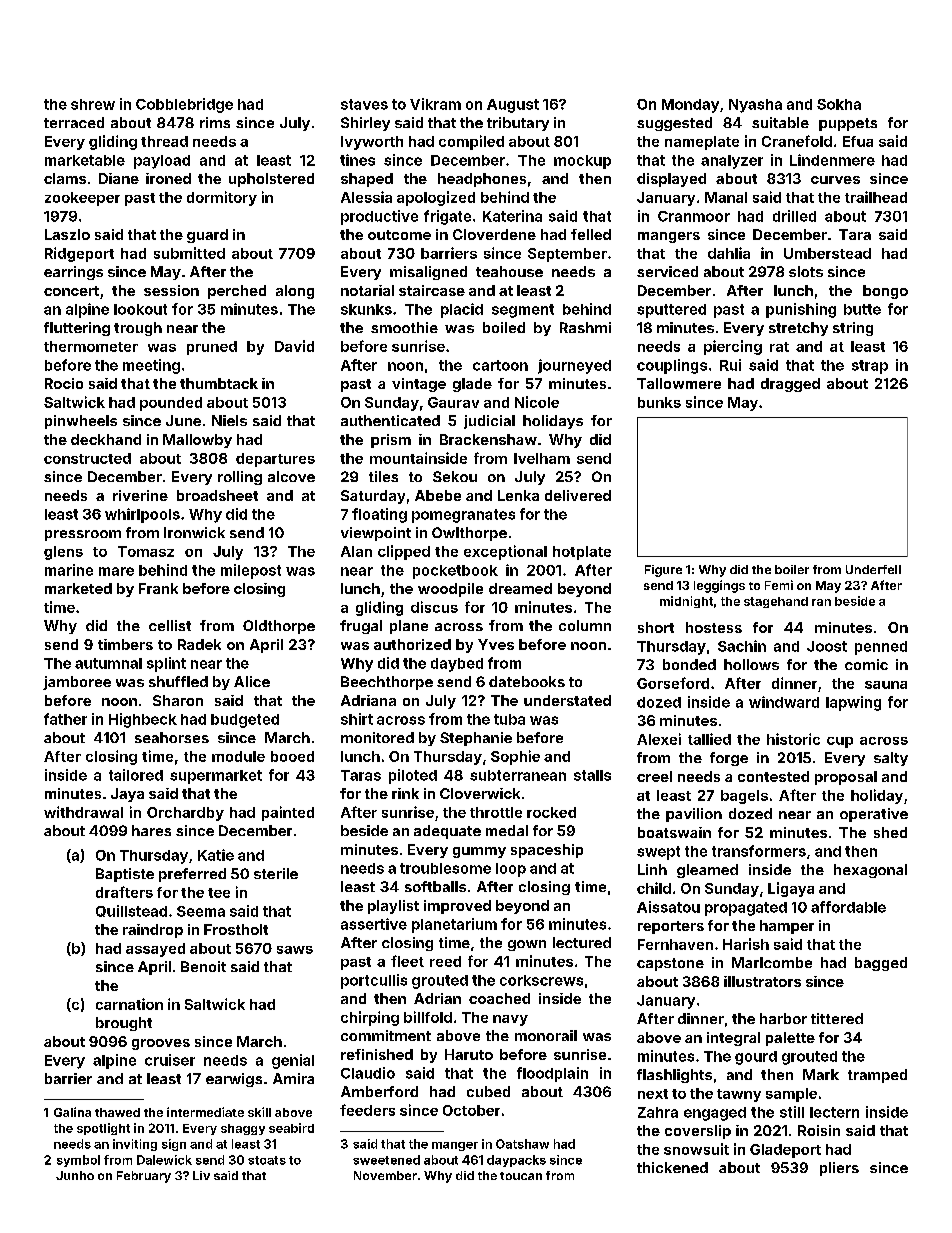 The width and height of the document is (952, 1233). What do you see at coordinates (791, 889) in the document?
I see `Ligaya` at bounding box center [791, 889].
